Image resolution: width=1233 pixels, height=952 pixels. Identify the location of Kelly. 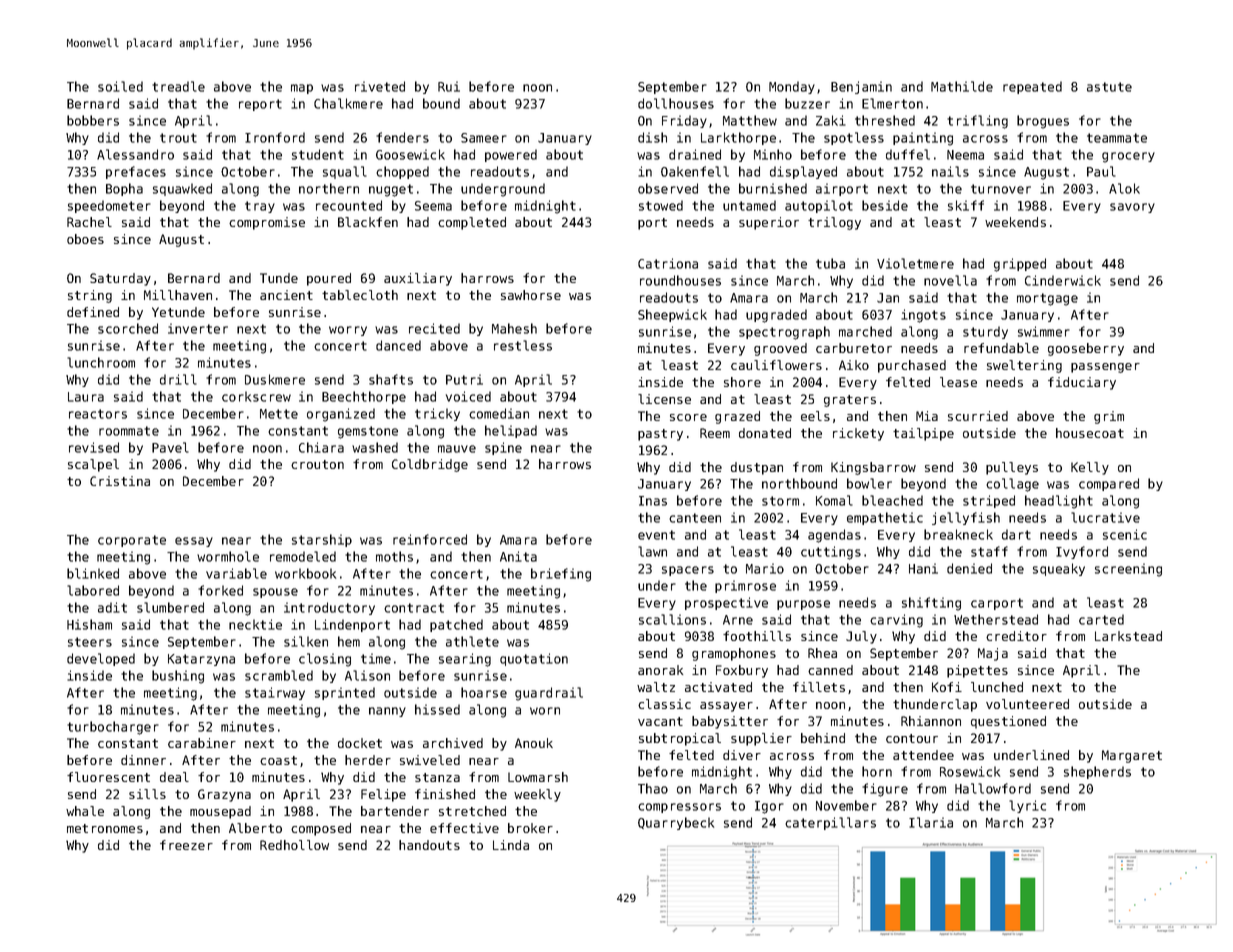
(1090, 468).
